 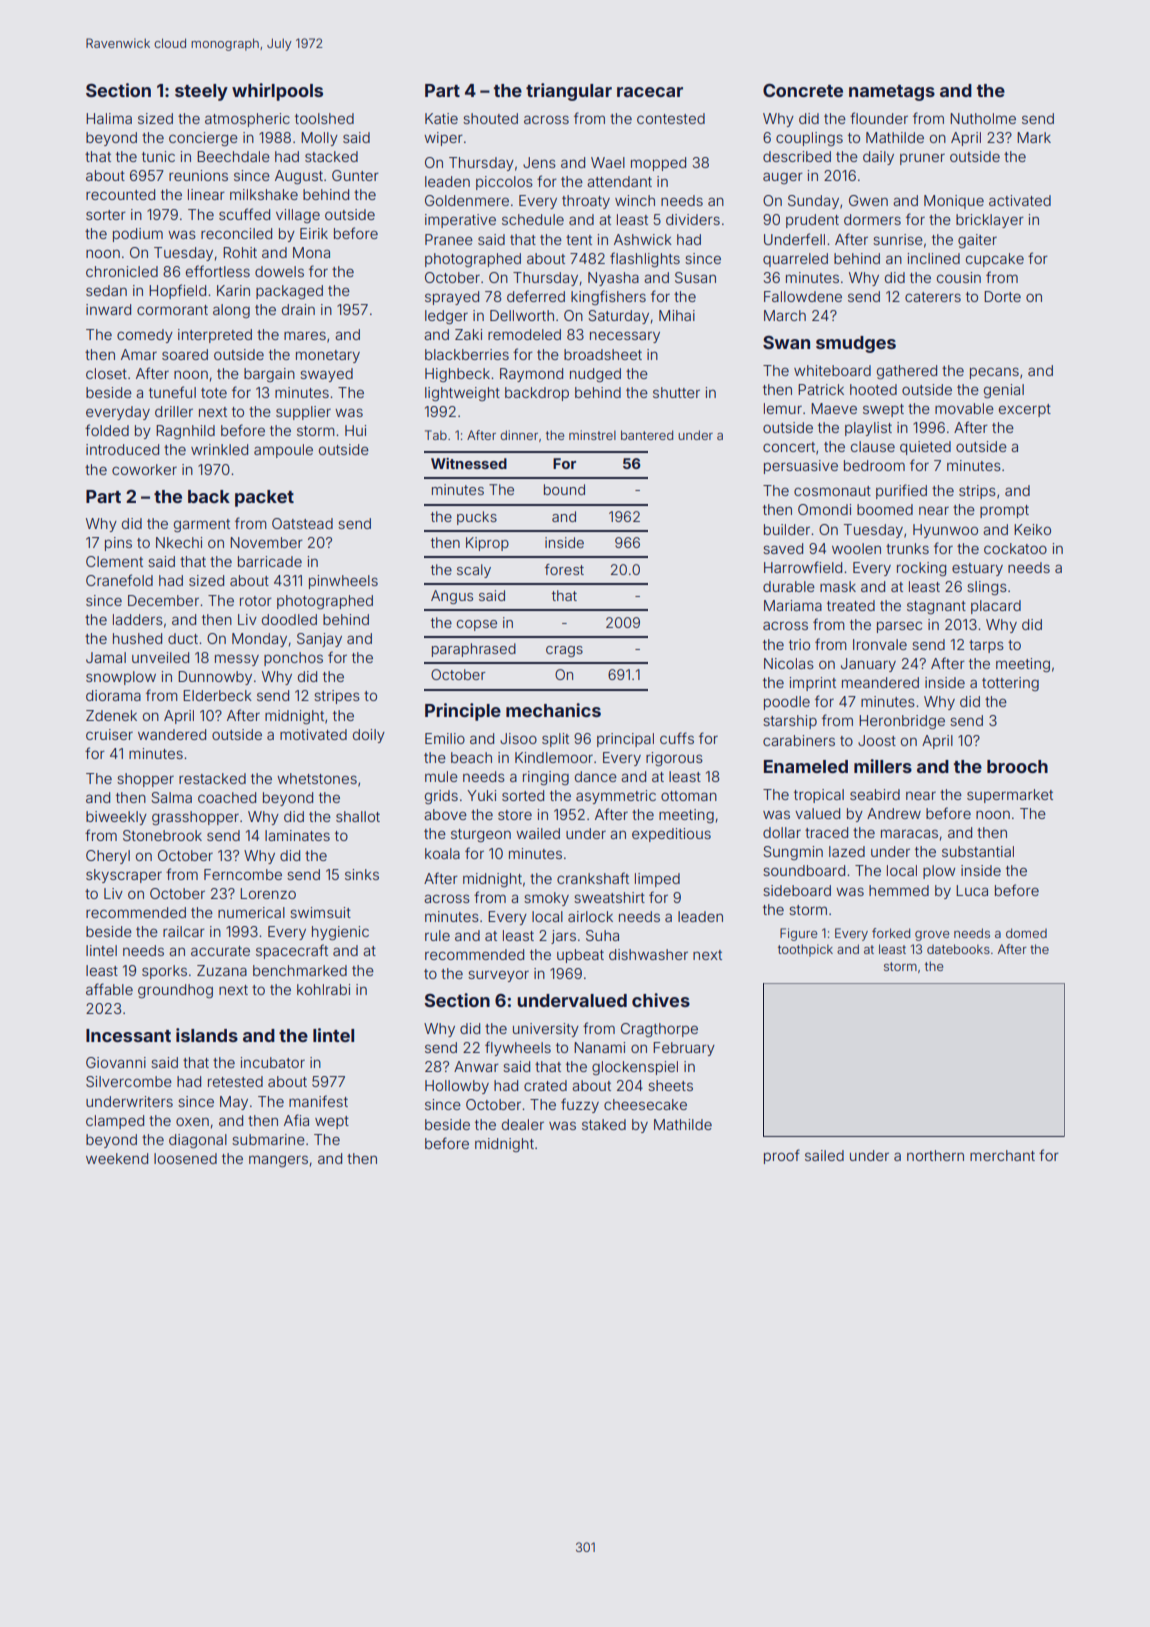 What do you see at coordinates (925, 448) in the screenshot?
I see `quieted` at bounding box center [925, 448].
